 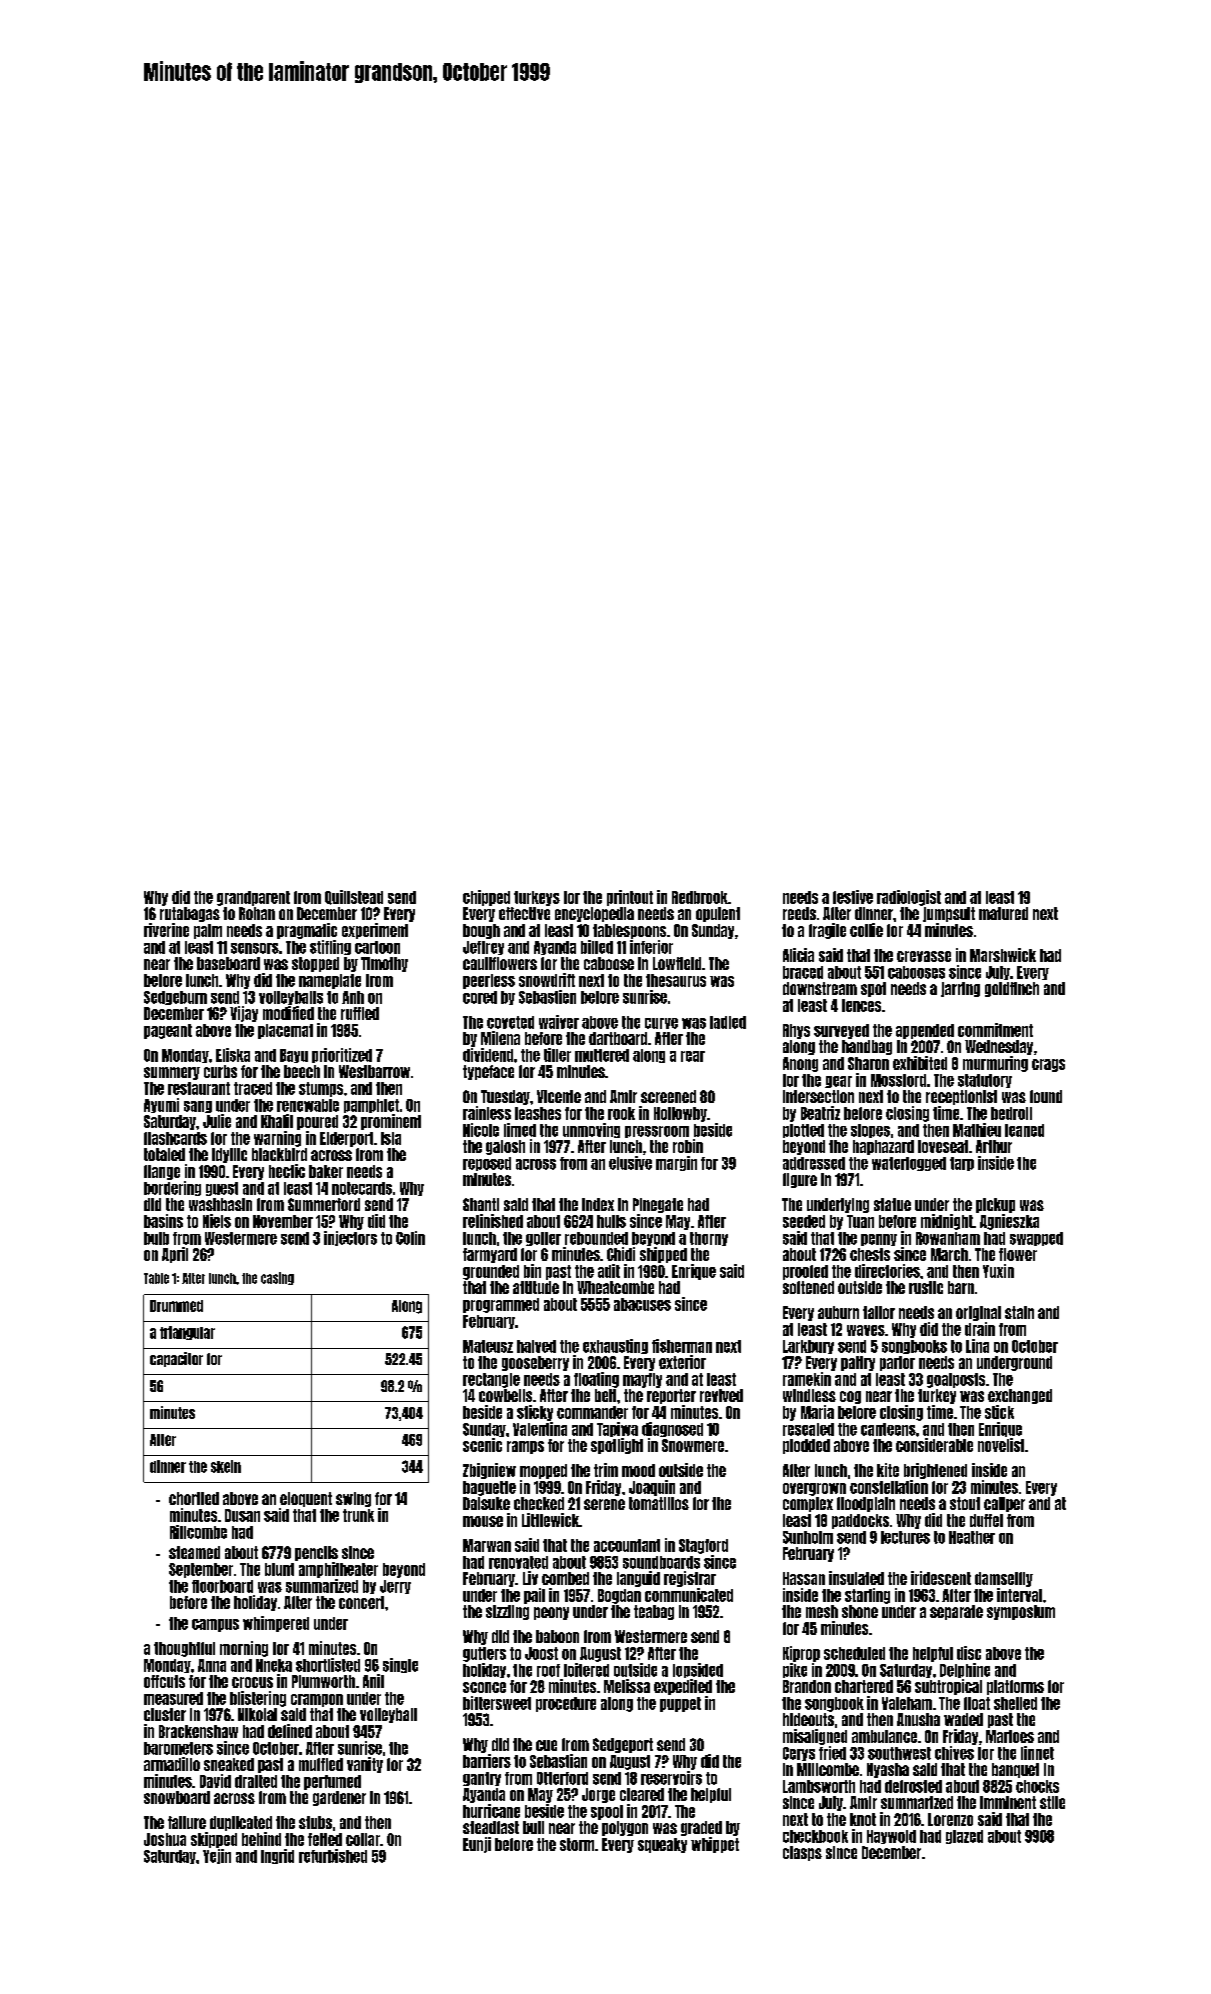 I want to click on scenic, so click(x=482, y=1445).
